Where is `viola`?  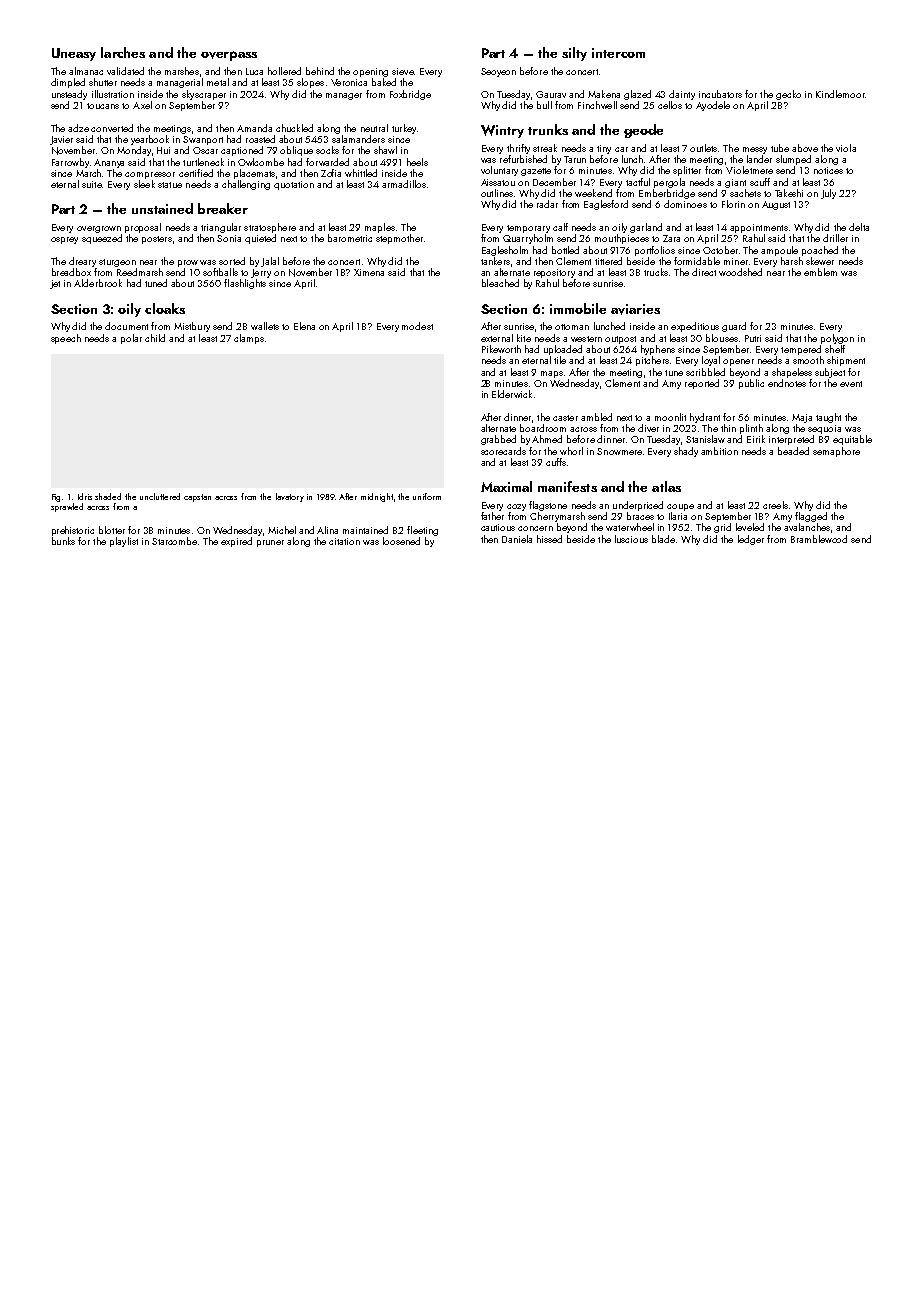 viola is located at coordinates (846, 148).
